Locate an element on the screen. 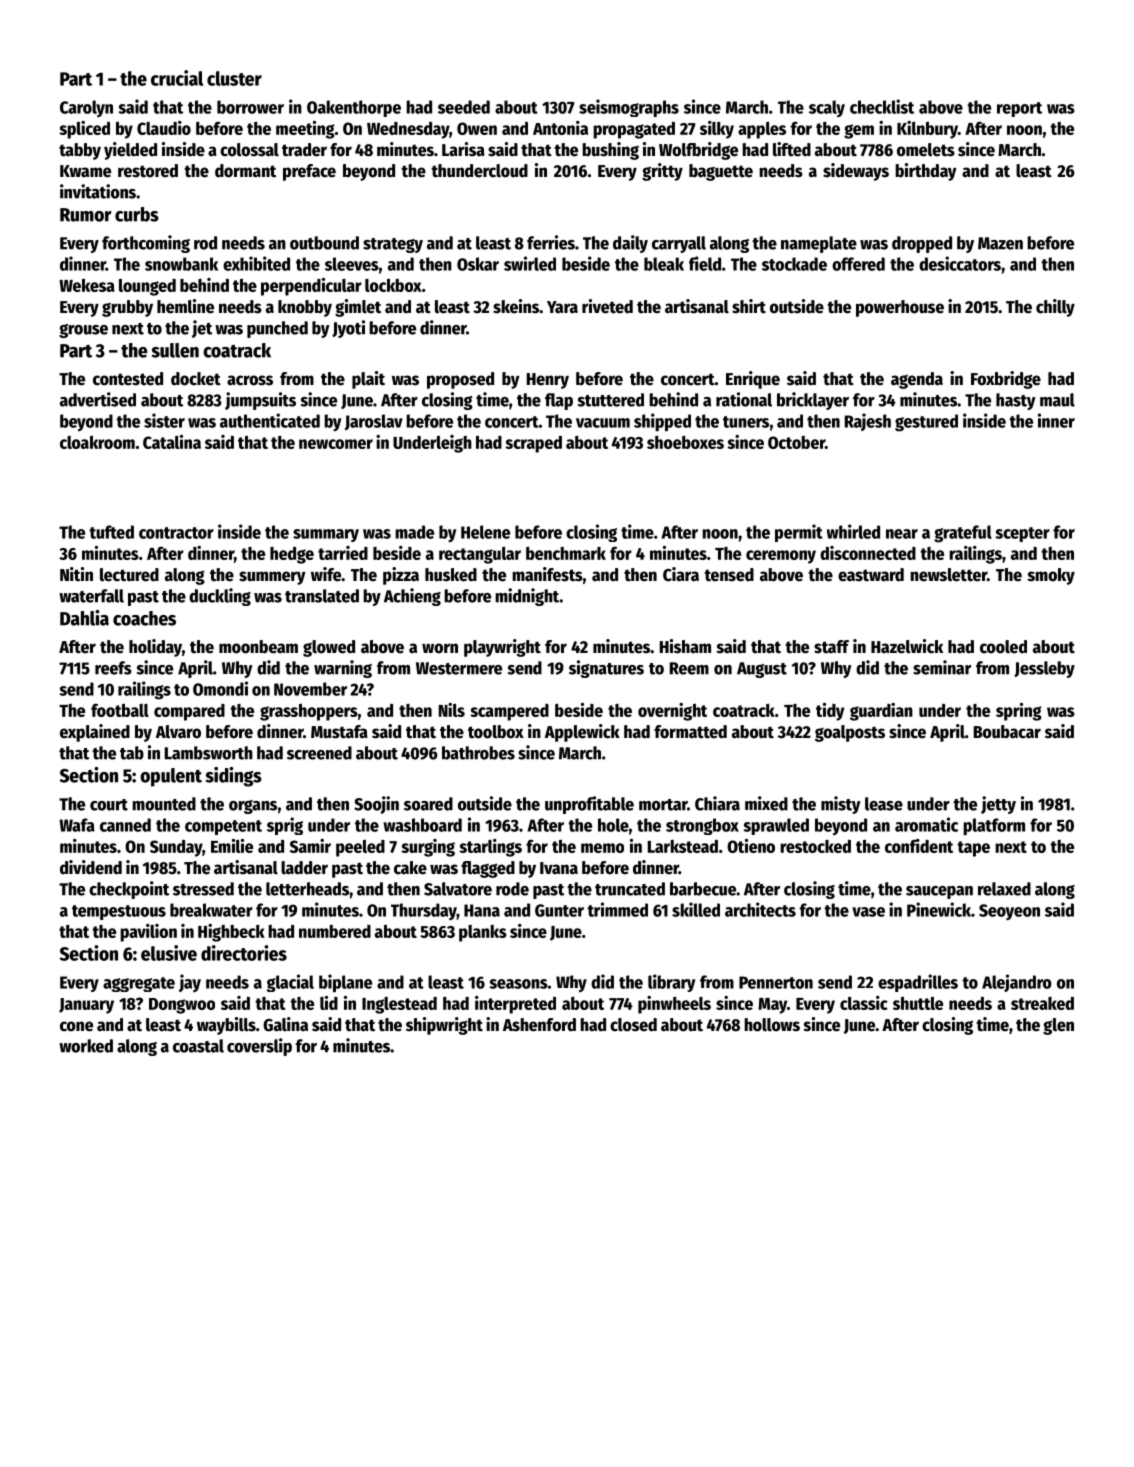  grateful is located at coordinates (963, 534).
